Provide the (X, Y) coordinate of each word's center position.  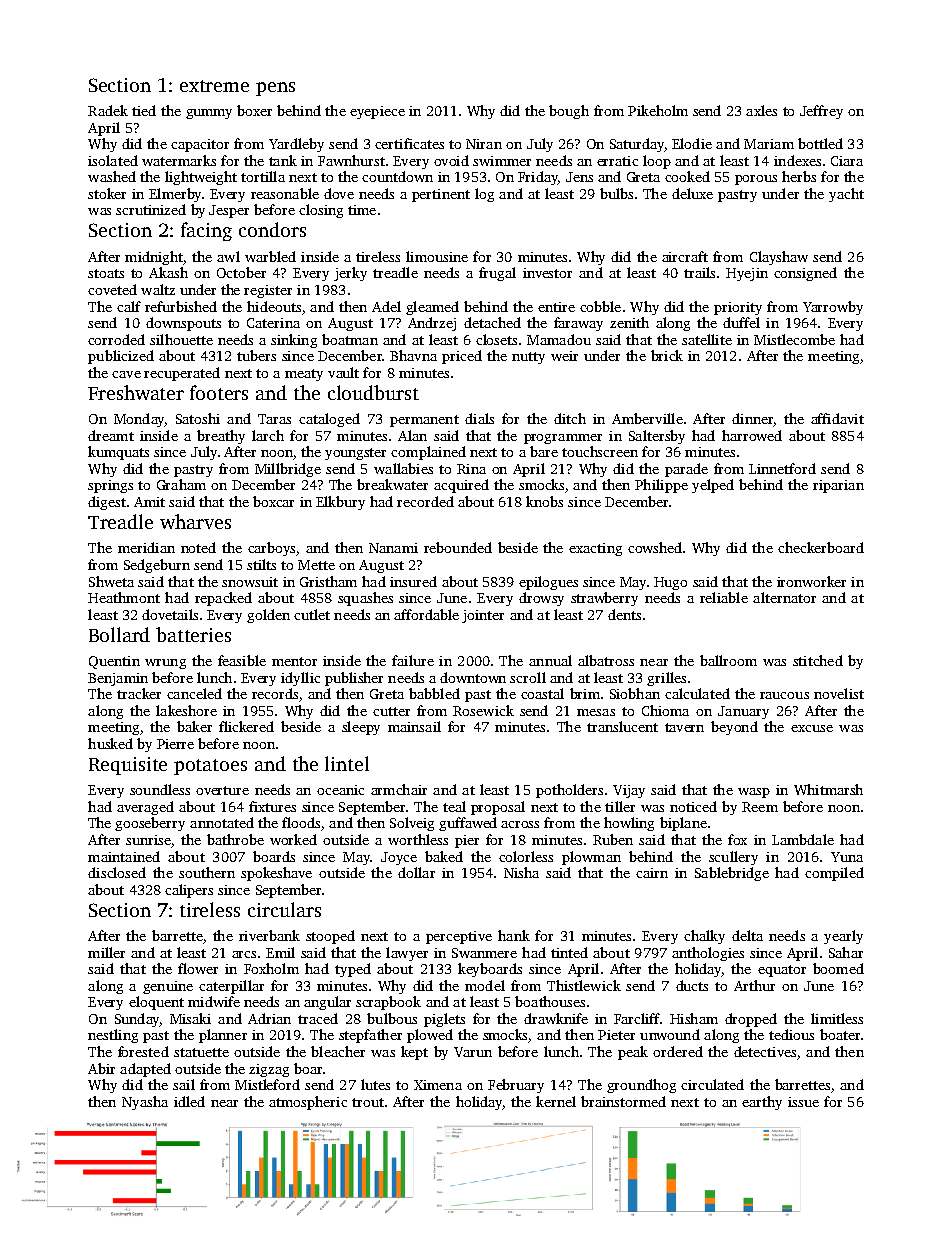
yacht (846, 195)
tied (144, 110)
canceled (194, 693)
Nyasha (145, 1103)
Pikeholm (658, 110)
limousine (437, 256)
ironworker (811, 581)
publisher (354, 679)
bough (569, 112)
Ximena (438, 1085)
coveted (112, 289)
